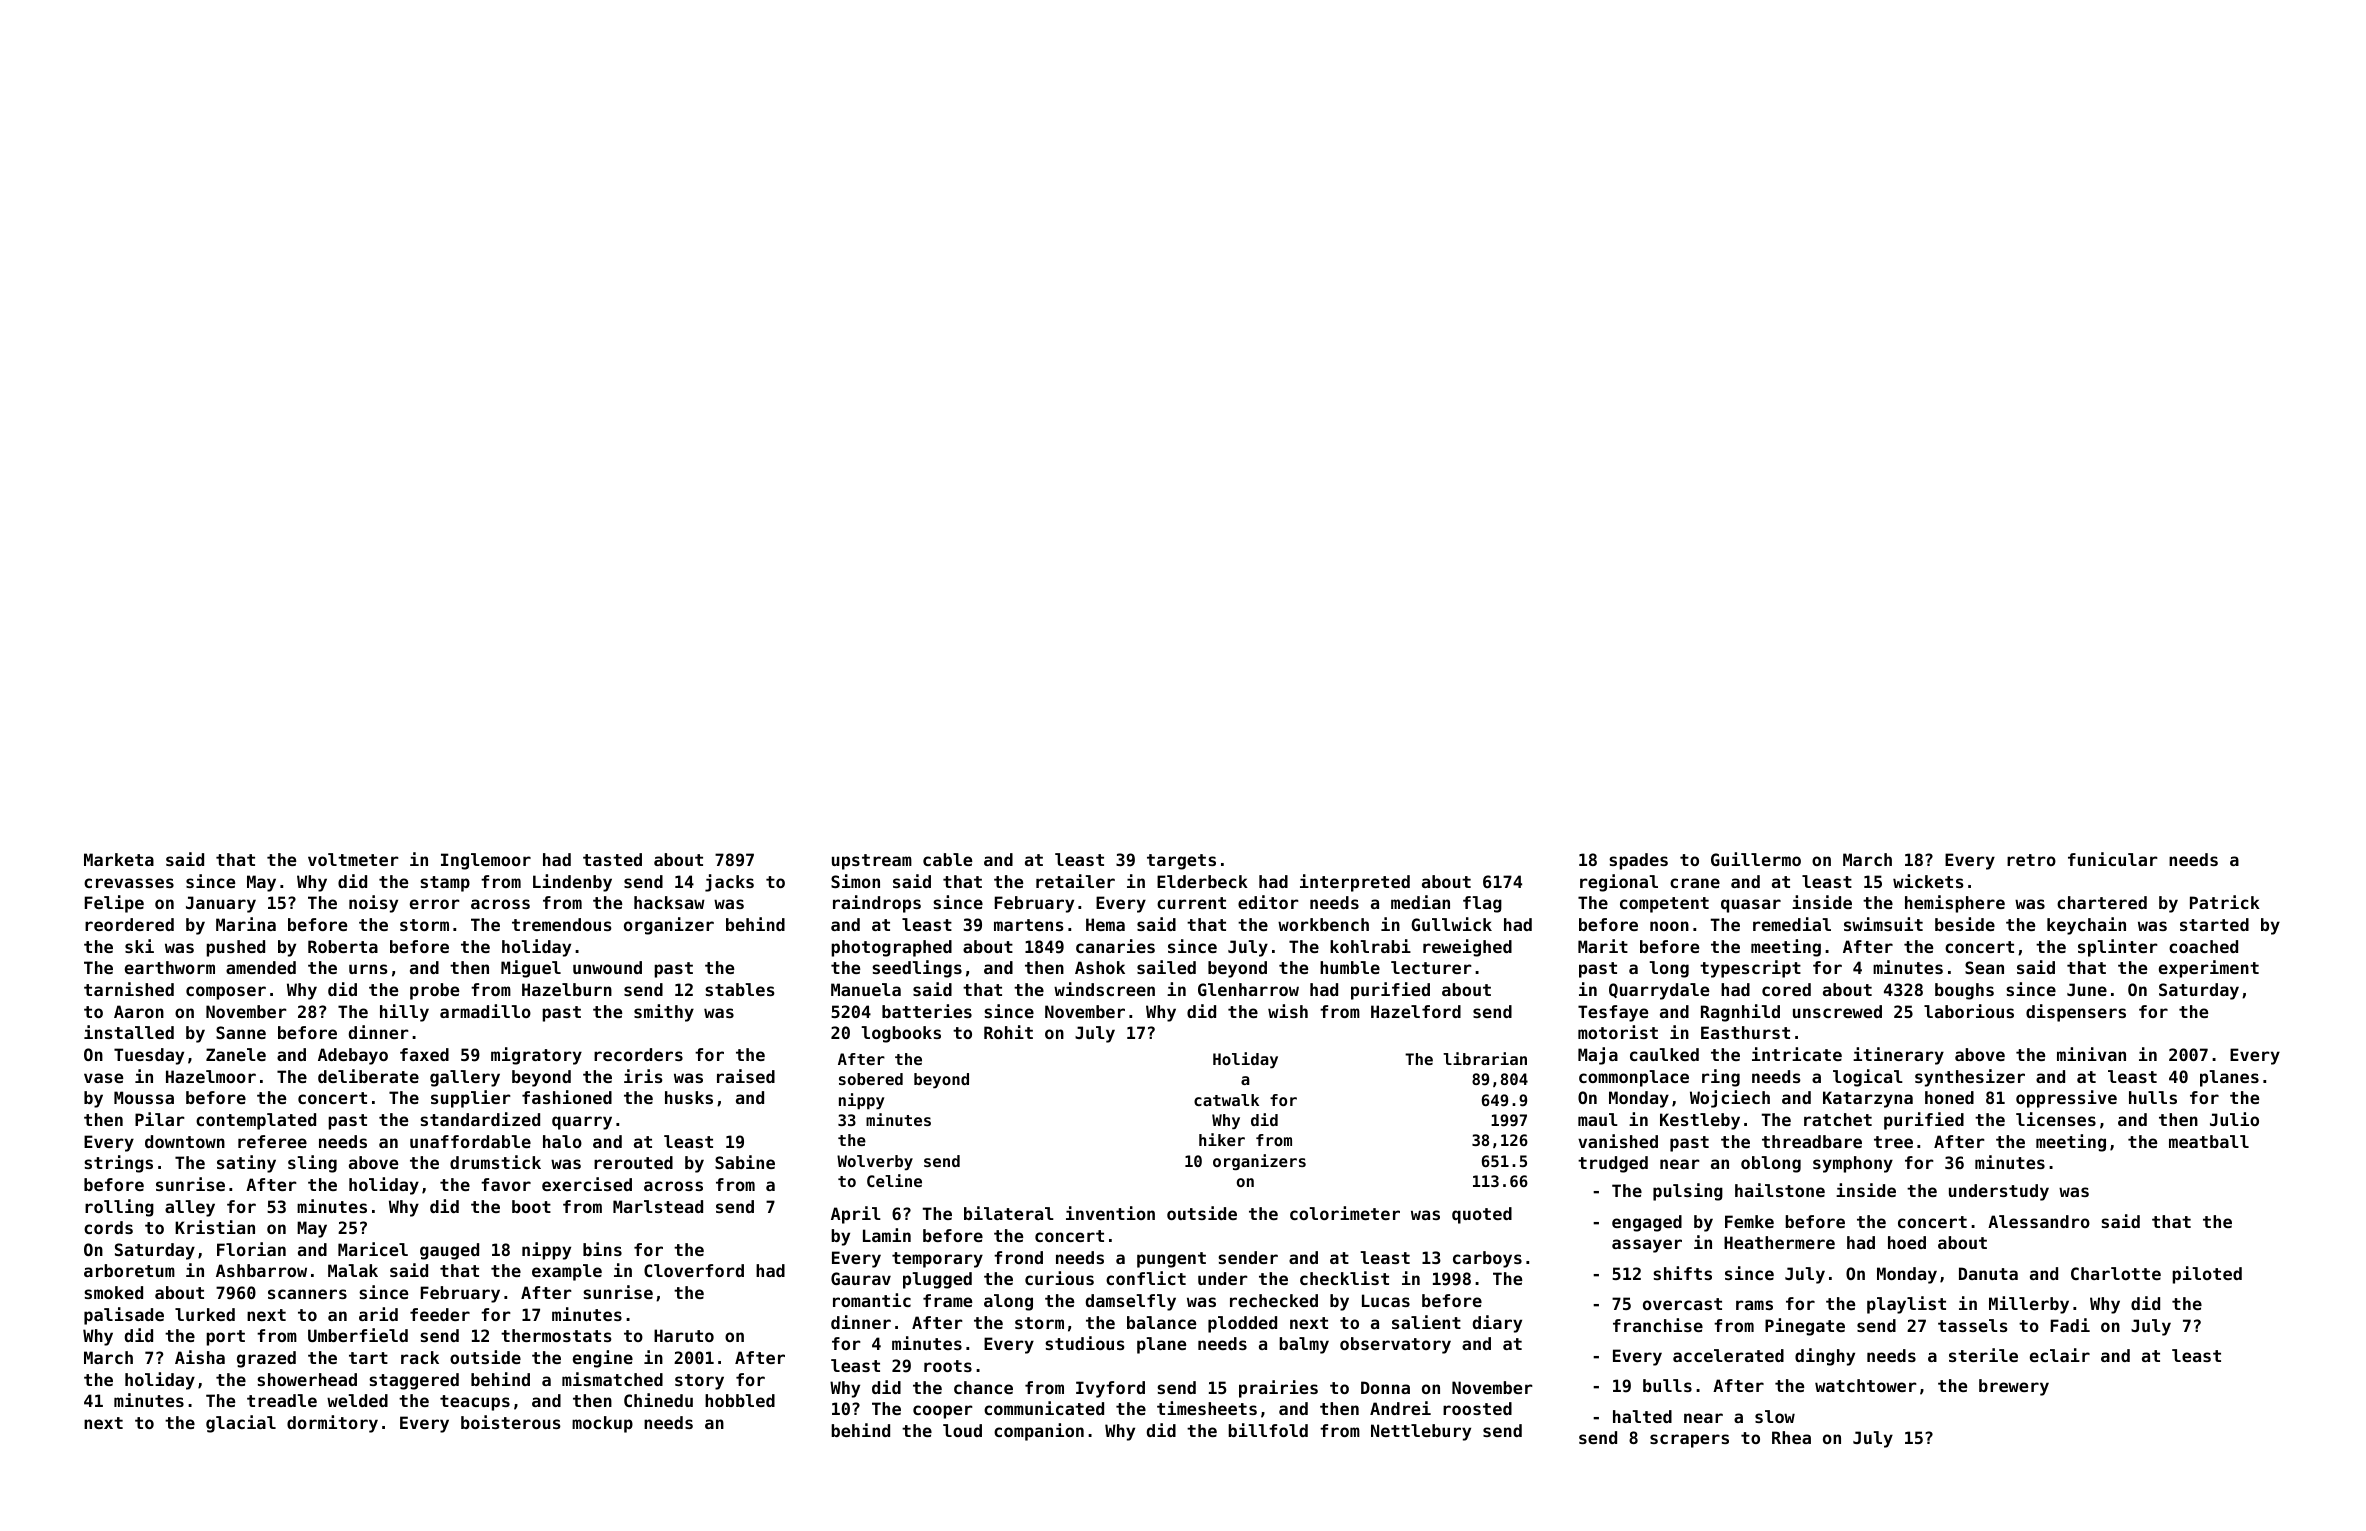  Describe the element at coordinates (556, 1335) in the screenshot. I see `thermostats` at that location.
